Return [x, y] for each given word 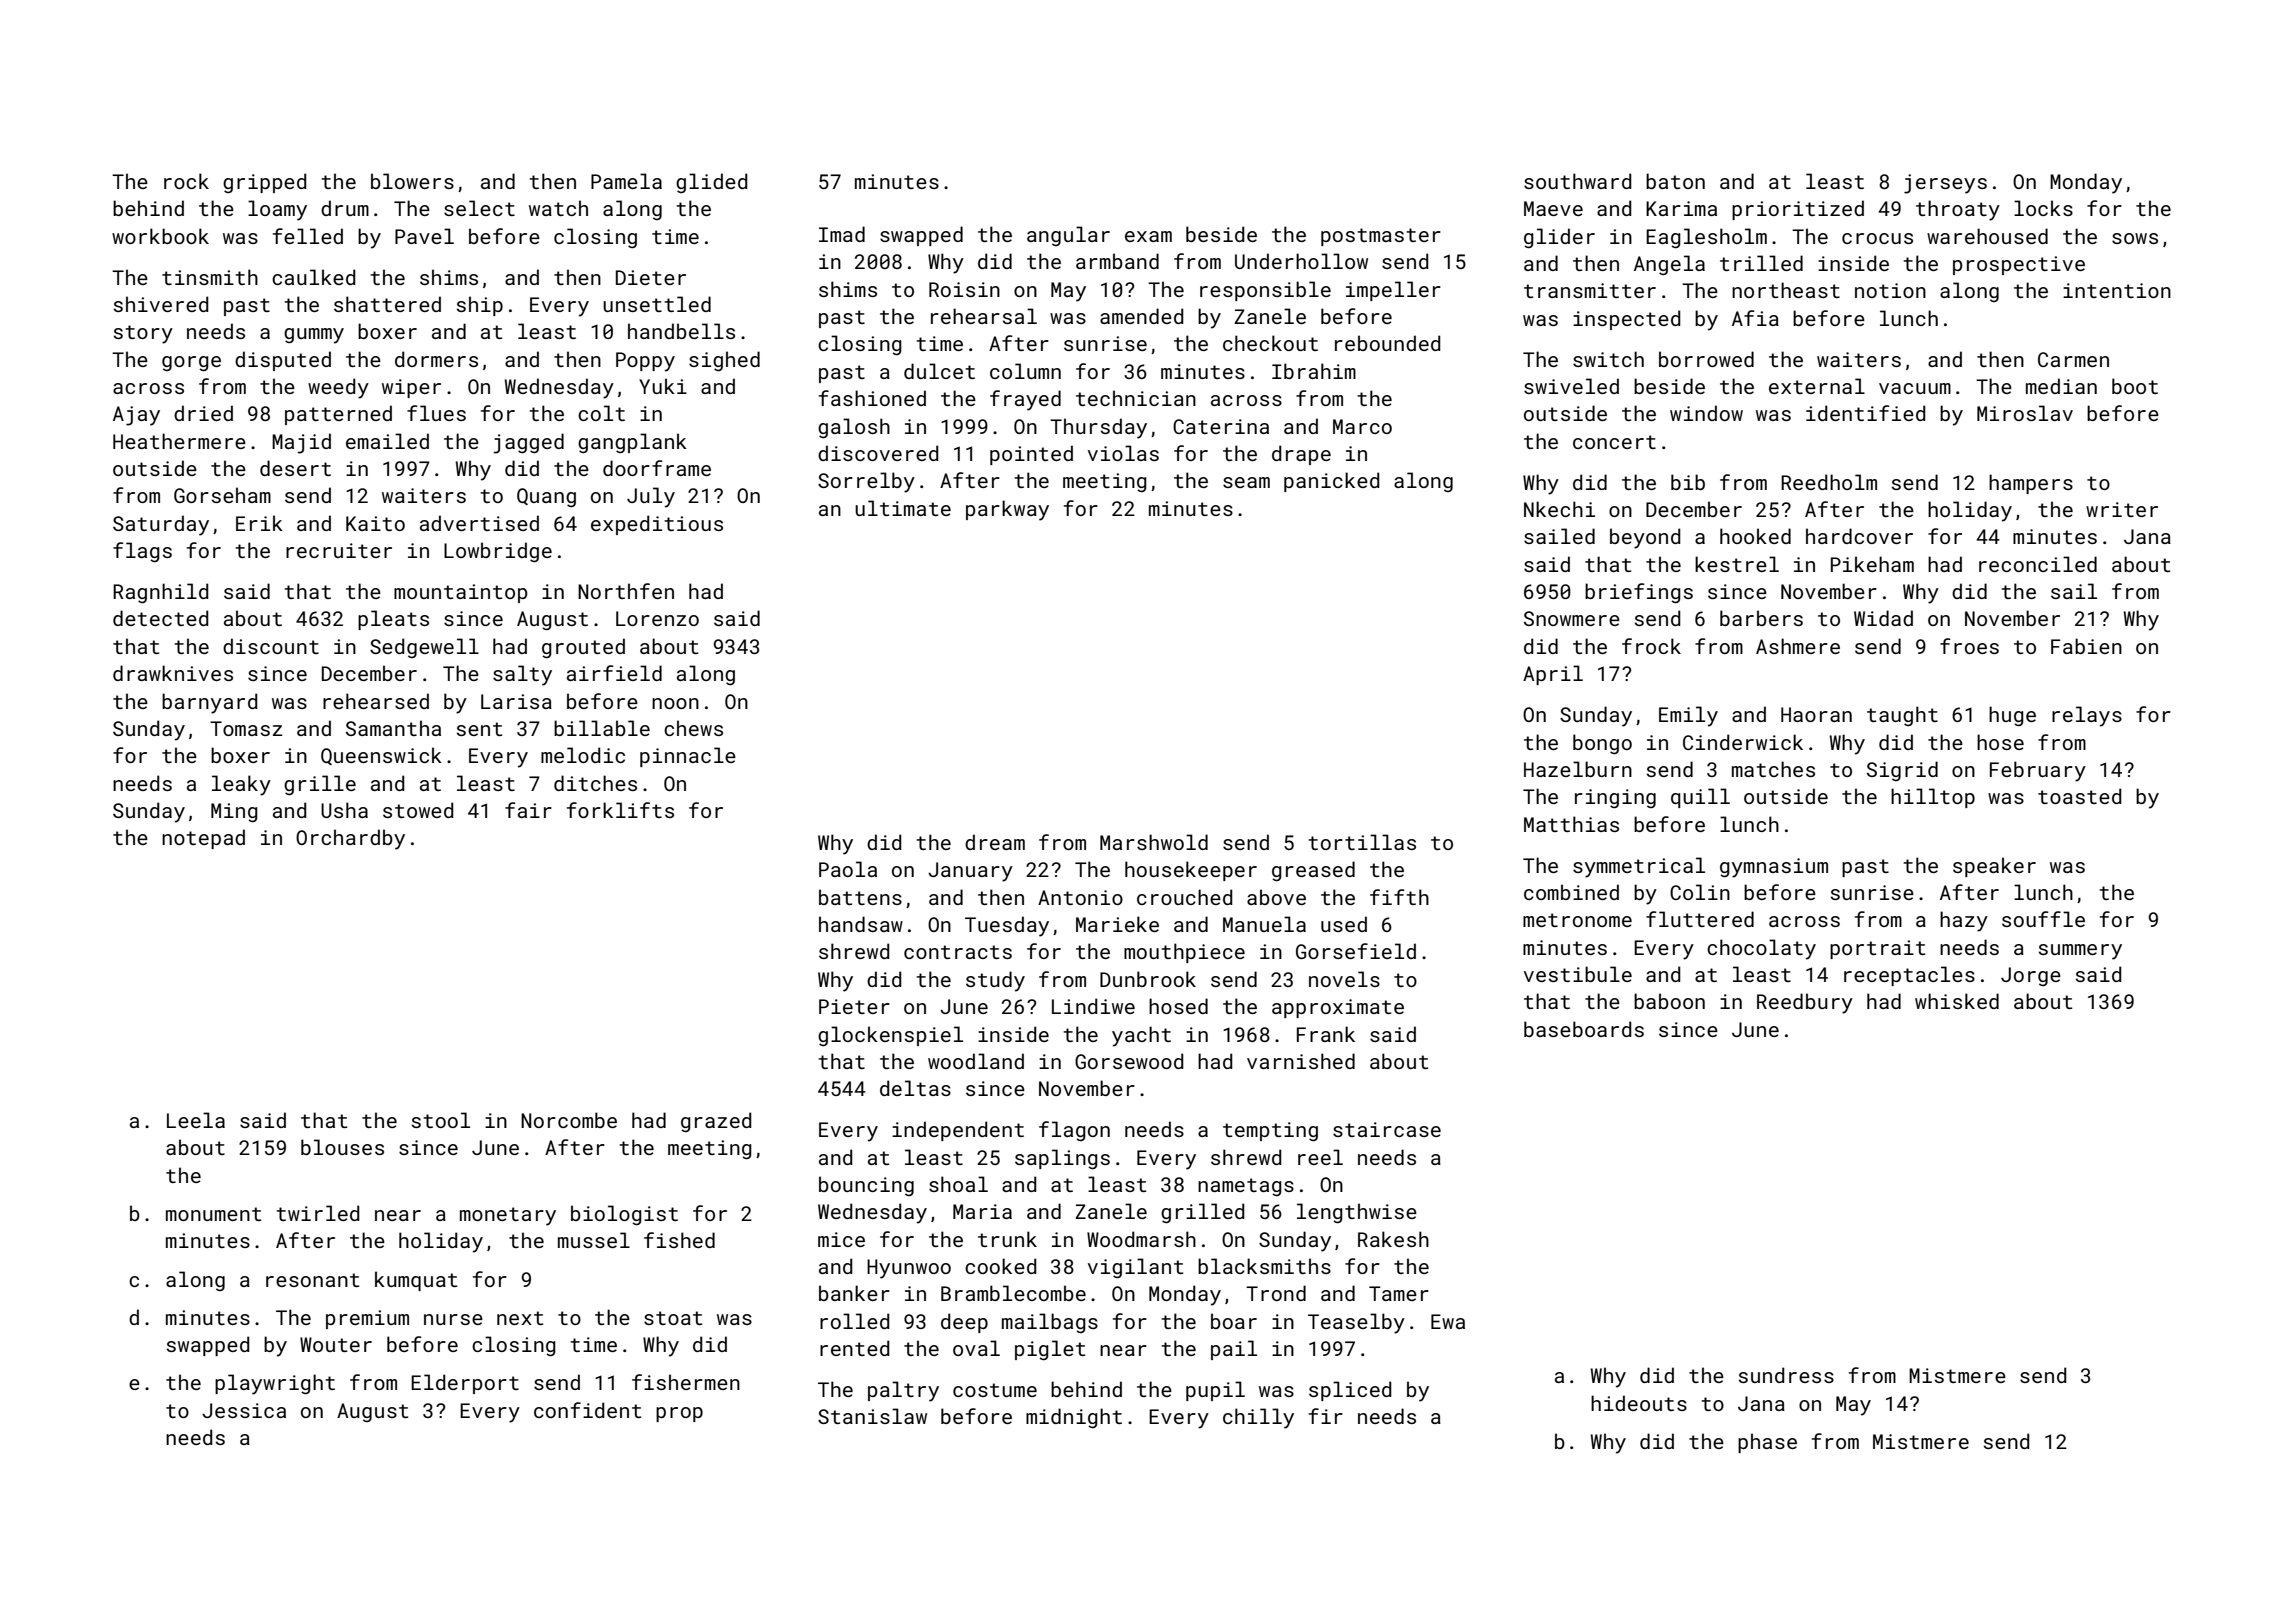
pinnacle [688, 757]
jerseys [1945, 184]
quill [1700, 798]
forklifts [620, 810]
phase [1767, 1443]
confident [587, 1410]
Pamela [626, 181]
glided [712, 183]
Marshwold [1154, 842]
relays [2087, 716]
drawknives [173, 673]
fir [1326, 1416]
